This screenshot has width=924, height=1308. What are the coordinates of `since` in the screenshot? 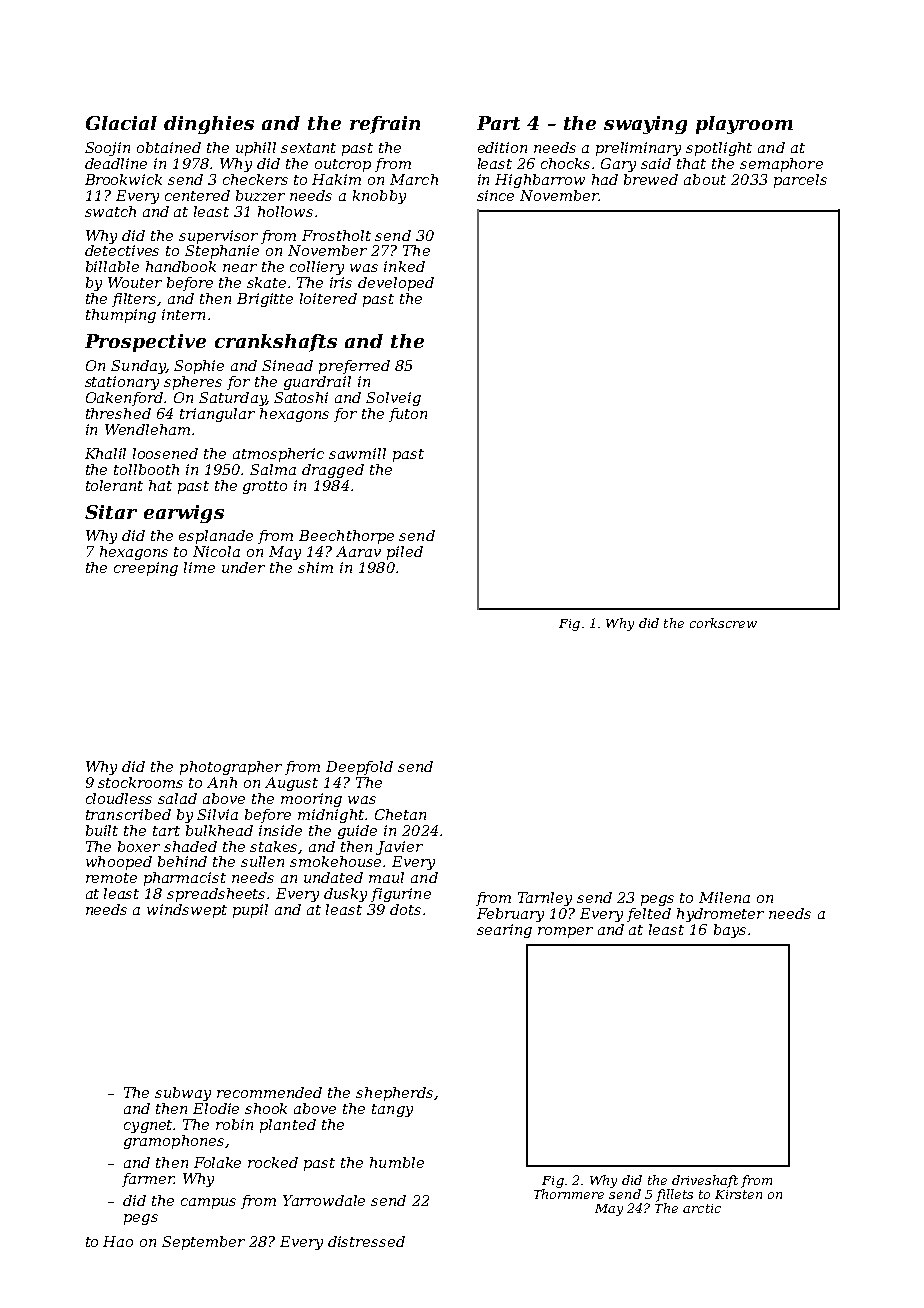 It's located at (495, 195).
